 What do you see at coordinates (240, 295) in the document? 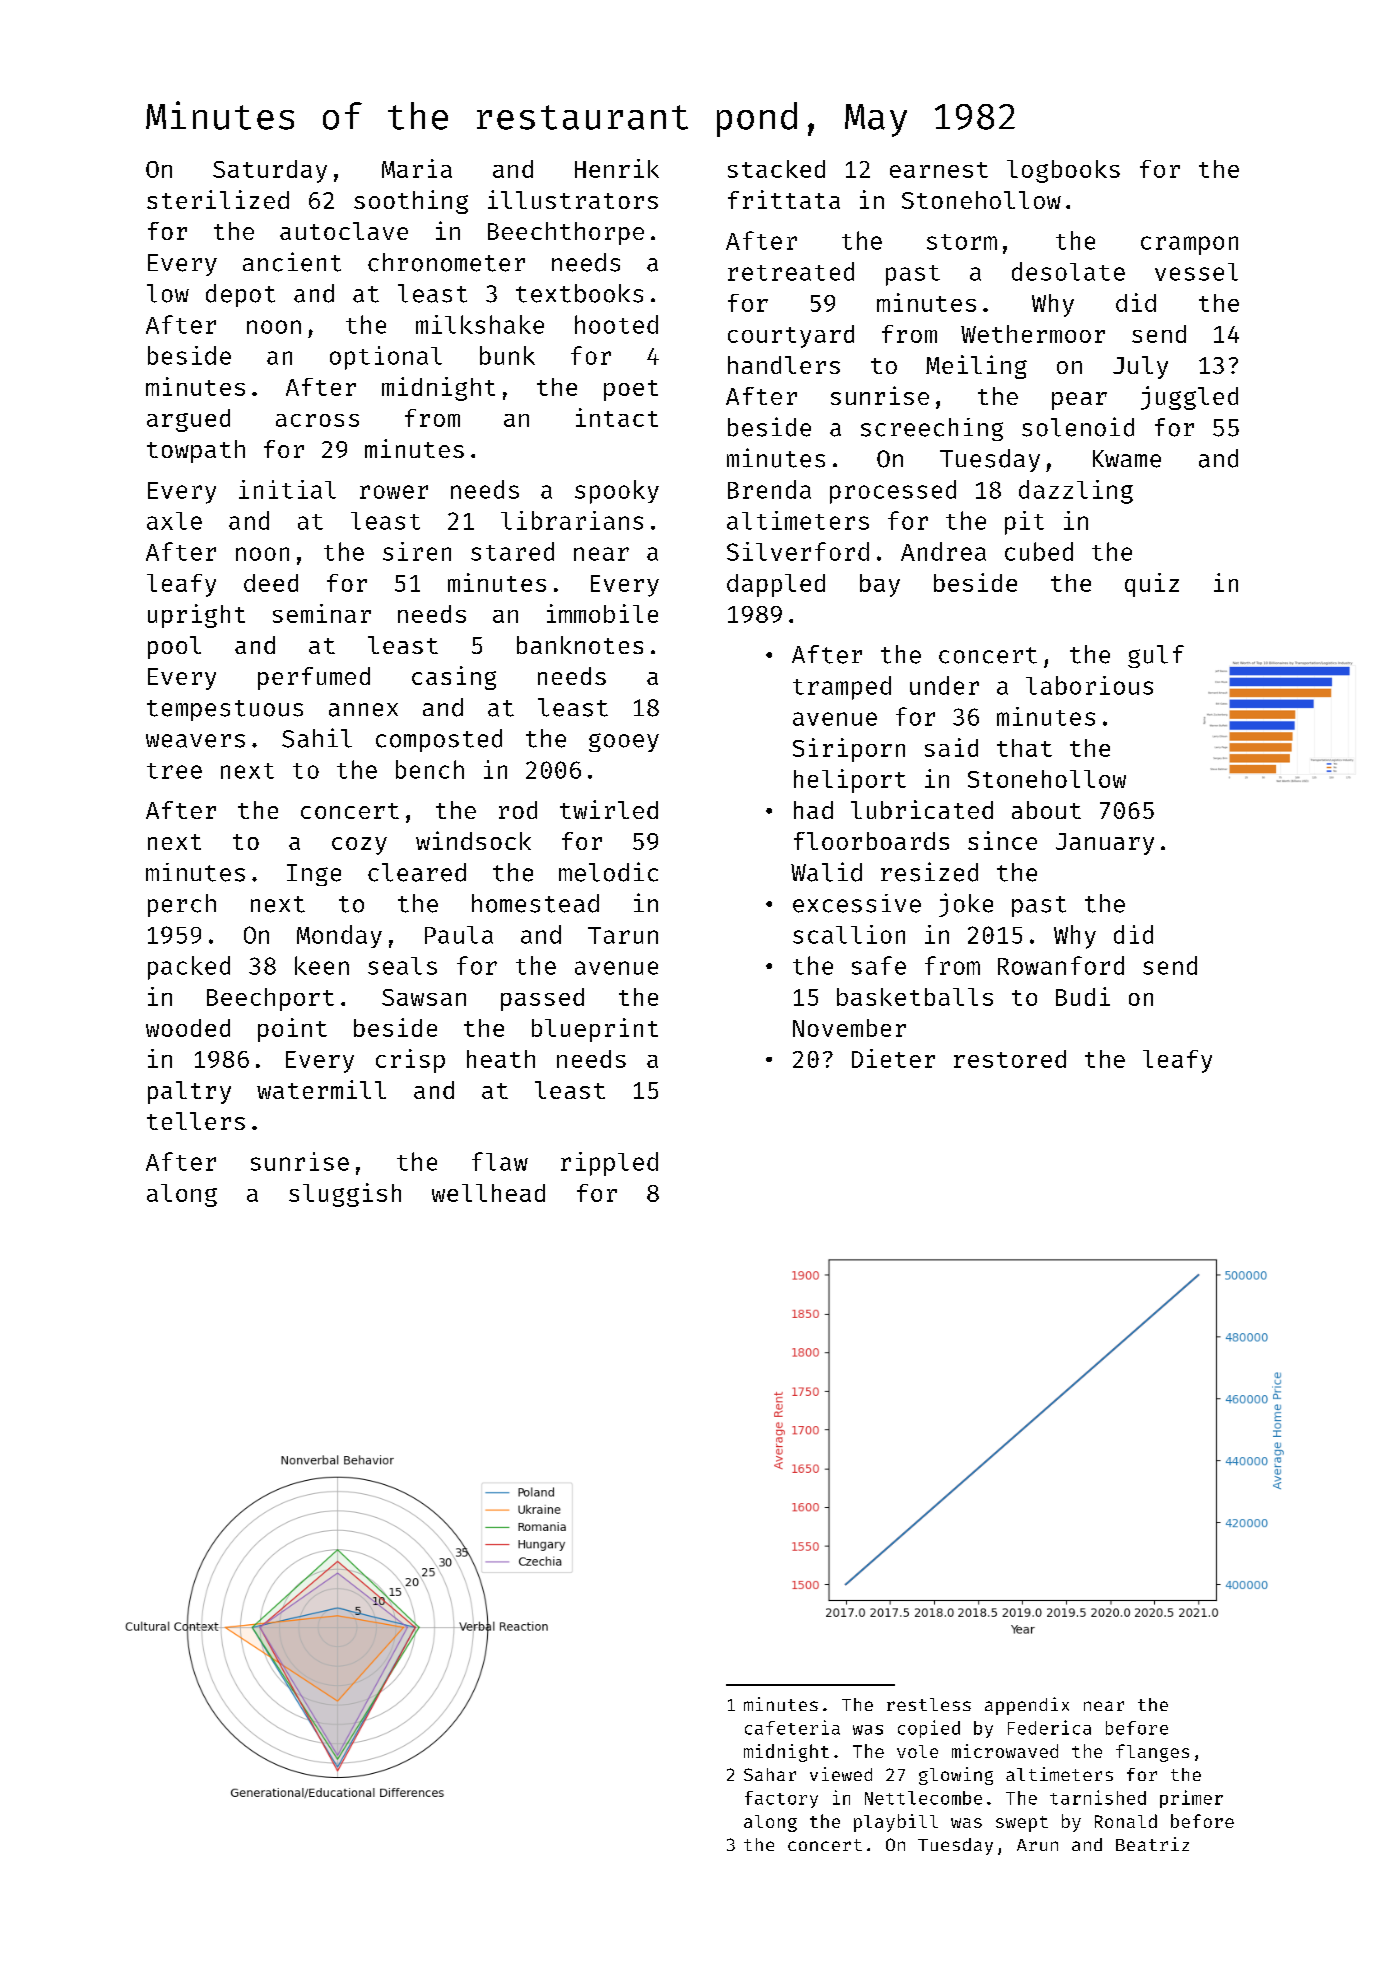
I see `depot` at bounding box center [240, 295].
